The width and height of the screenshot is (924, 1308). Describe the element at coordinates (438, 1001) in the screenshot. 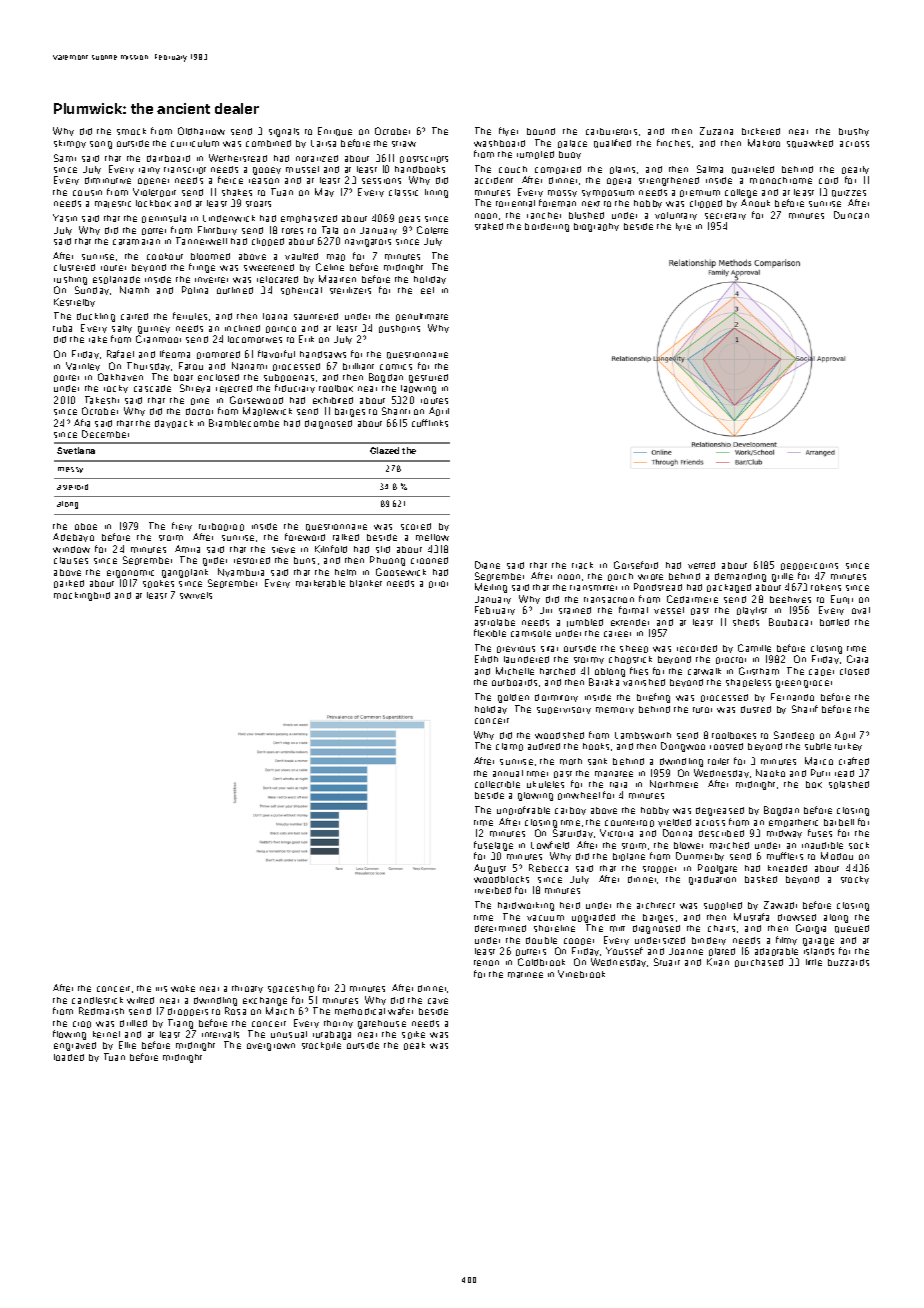

I see `cave` at that location.
